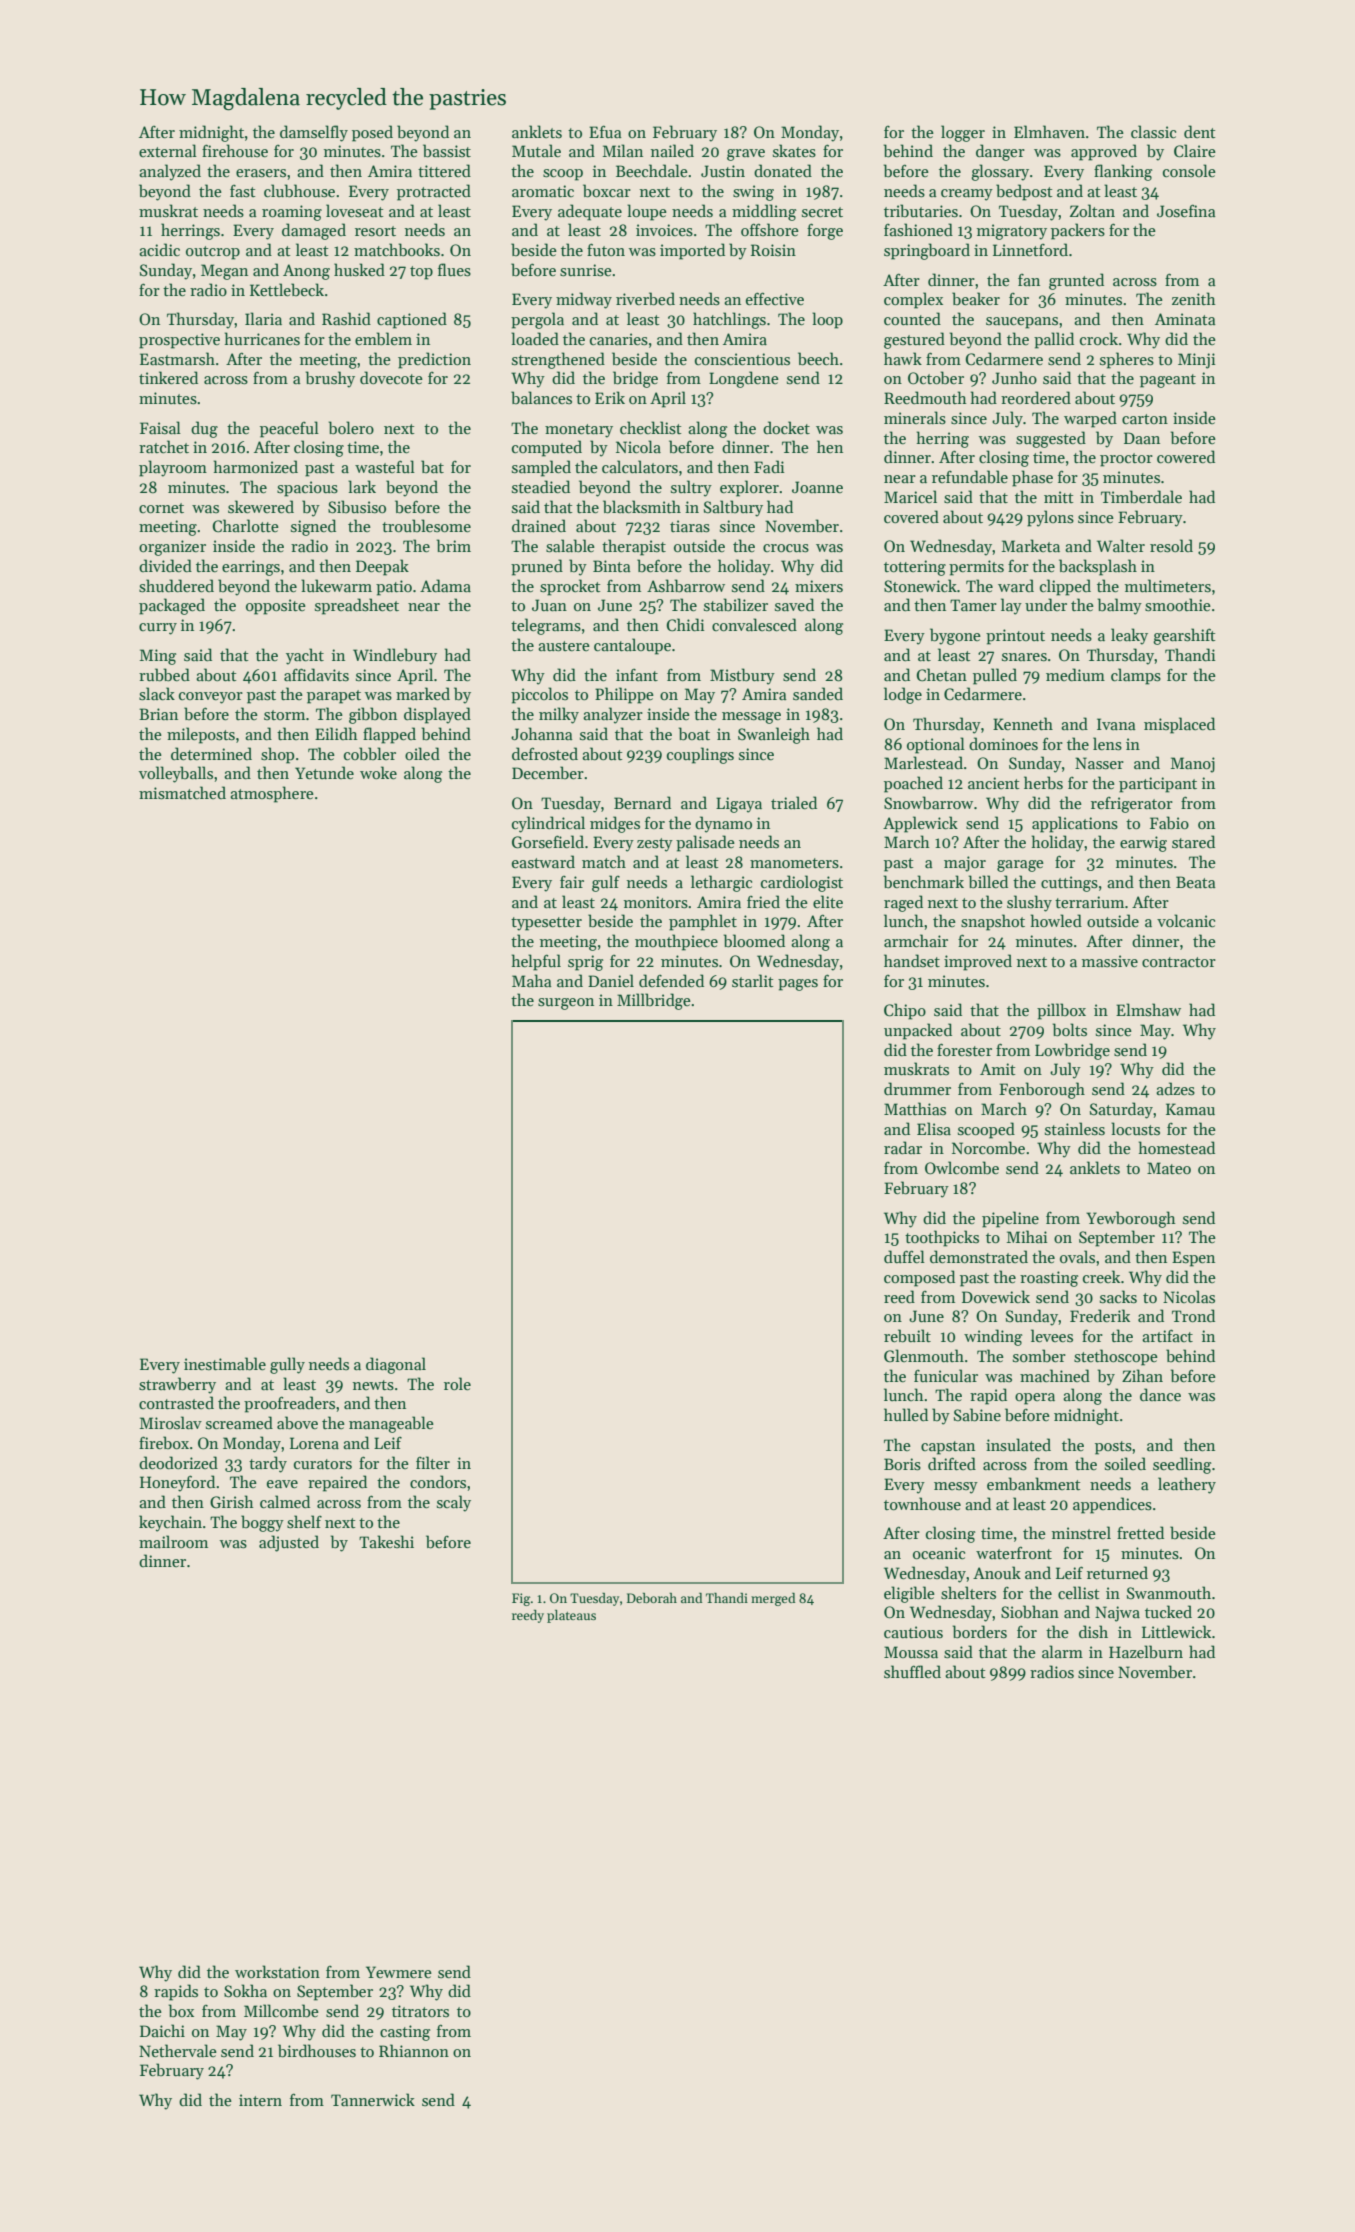 The height and width of the page is (2232, 1355). Describe the element at coordinates (172, 606) in the page. I see `packaged` at that location.
